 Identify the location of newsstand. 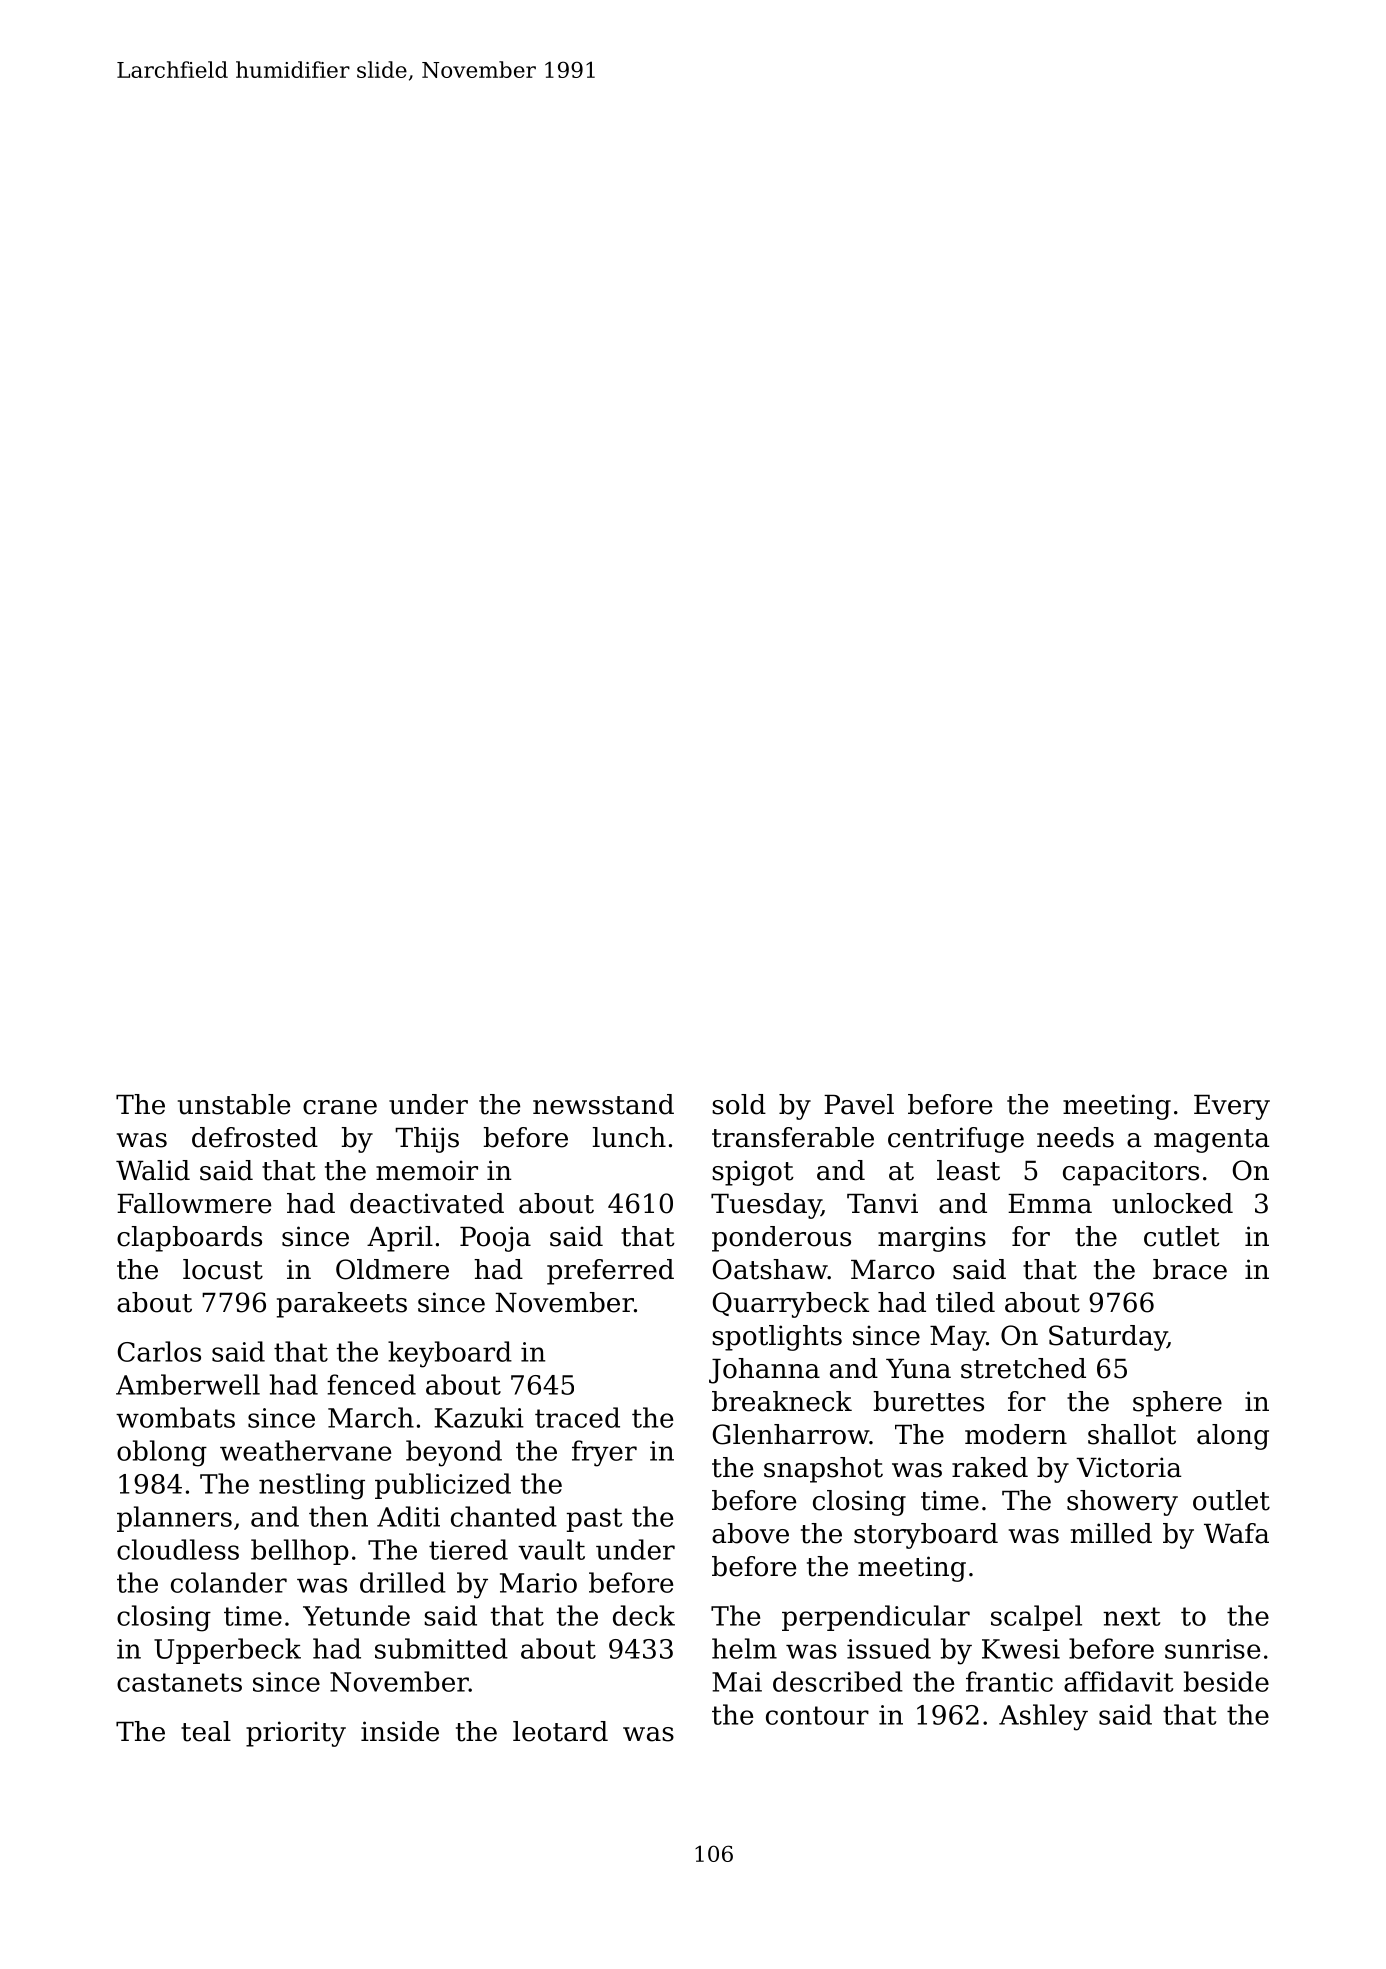
(603, 1104).
